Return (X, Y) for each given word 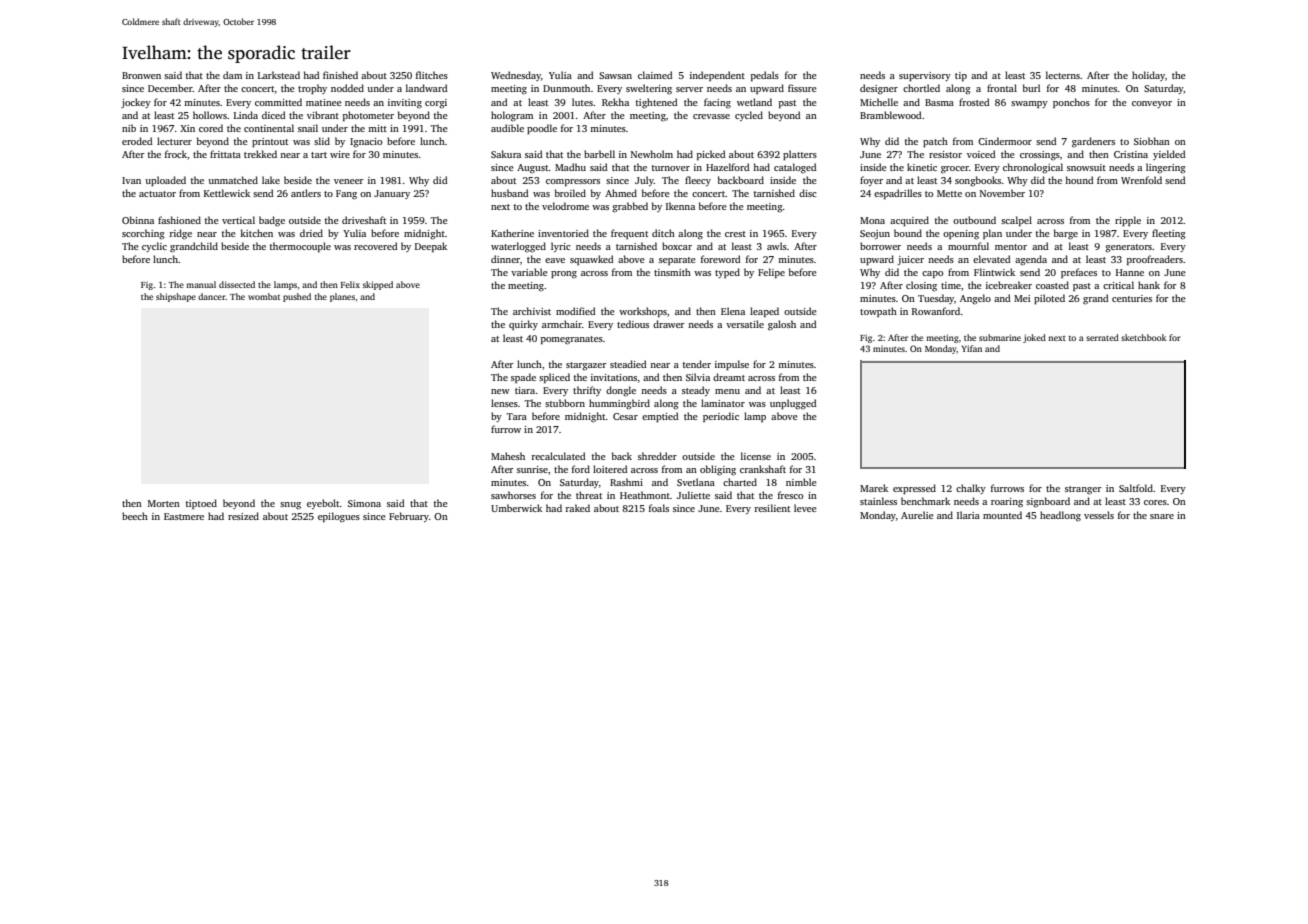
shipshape (176, 297)
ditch (663, 233)
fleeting (1168, 234)
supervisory (925, 76)
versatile (745, 324)
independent (717, 76)
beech (135, 516)
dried (311, 233)
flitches (432, 75)
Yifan (971, 348)
